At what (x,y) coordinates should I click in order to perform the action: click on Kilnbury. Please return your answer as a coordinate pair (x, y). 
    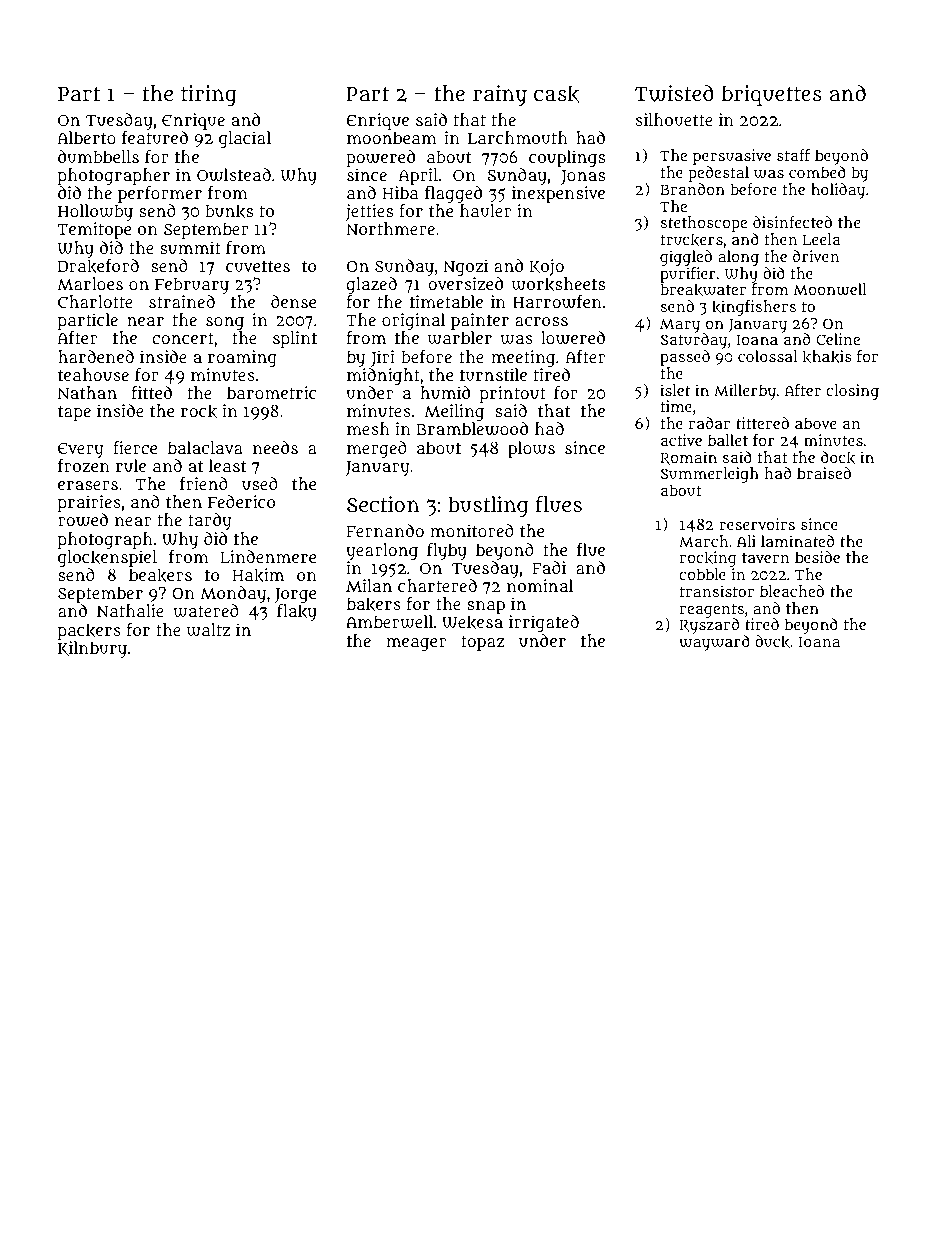
    Looking at the image, I should click on (92, 649).
